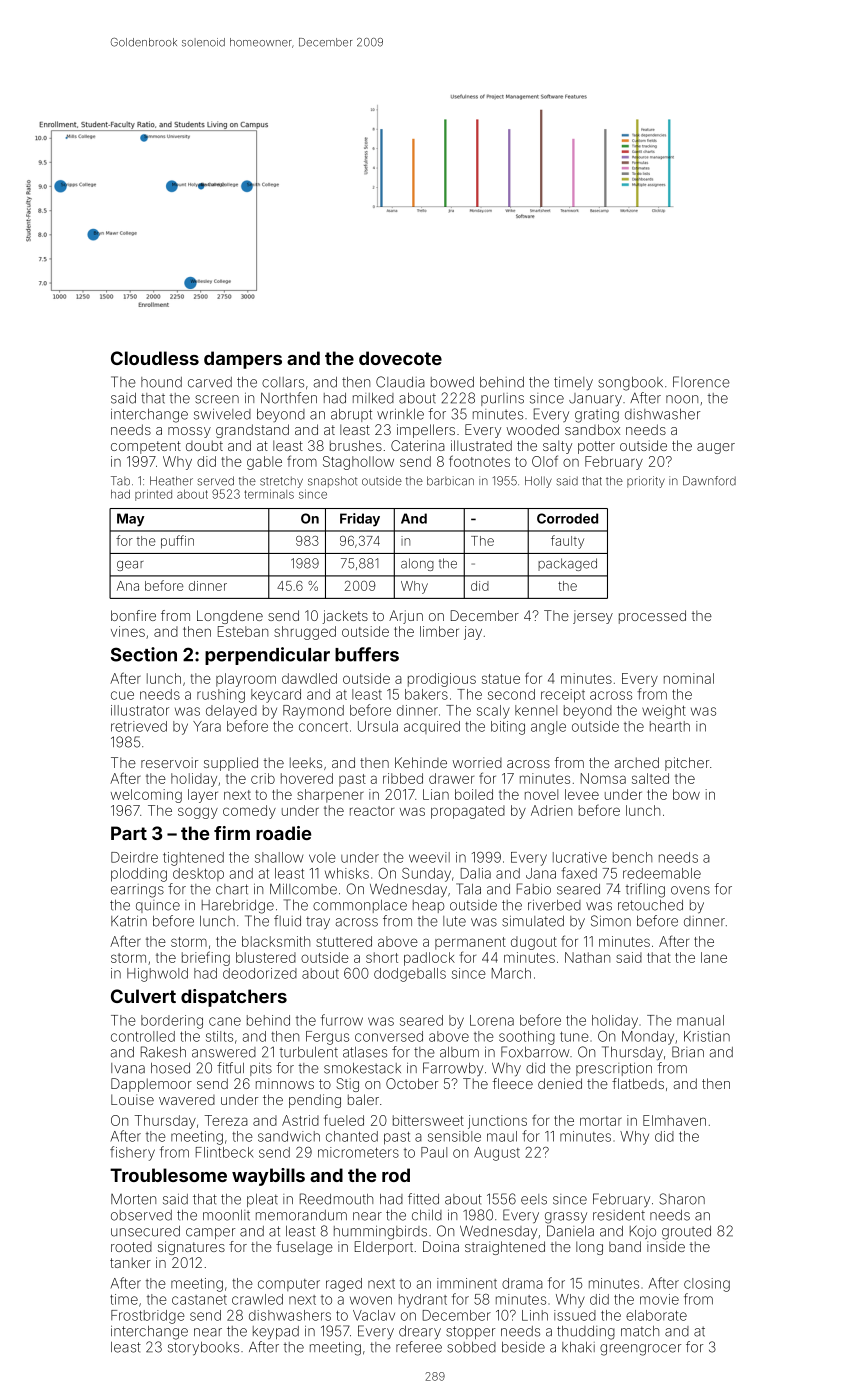  What do you see at coordinates (492, 1020) in the screenshot?
I see `Lorena` at bounding box center [492, 1020].
